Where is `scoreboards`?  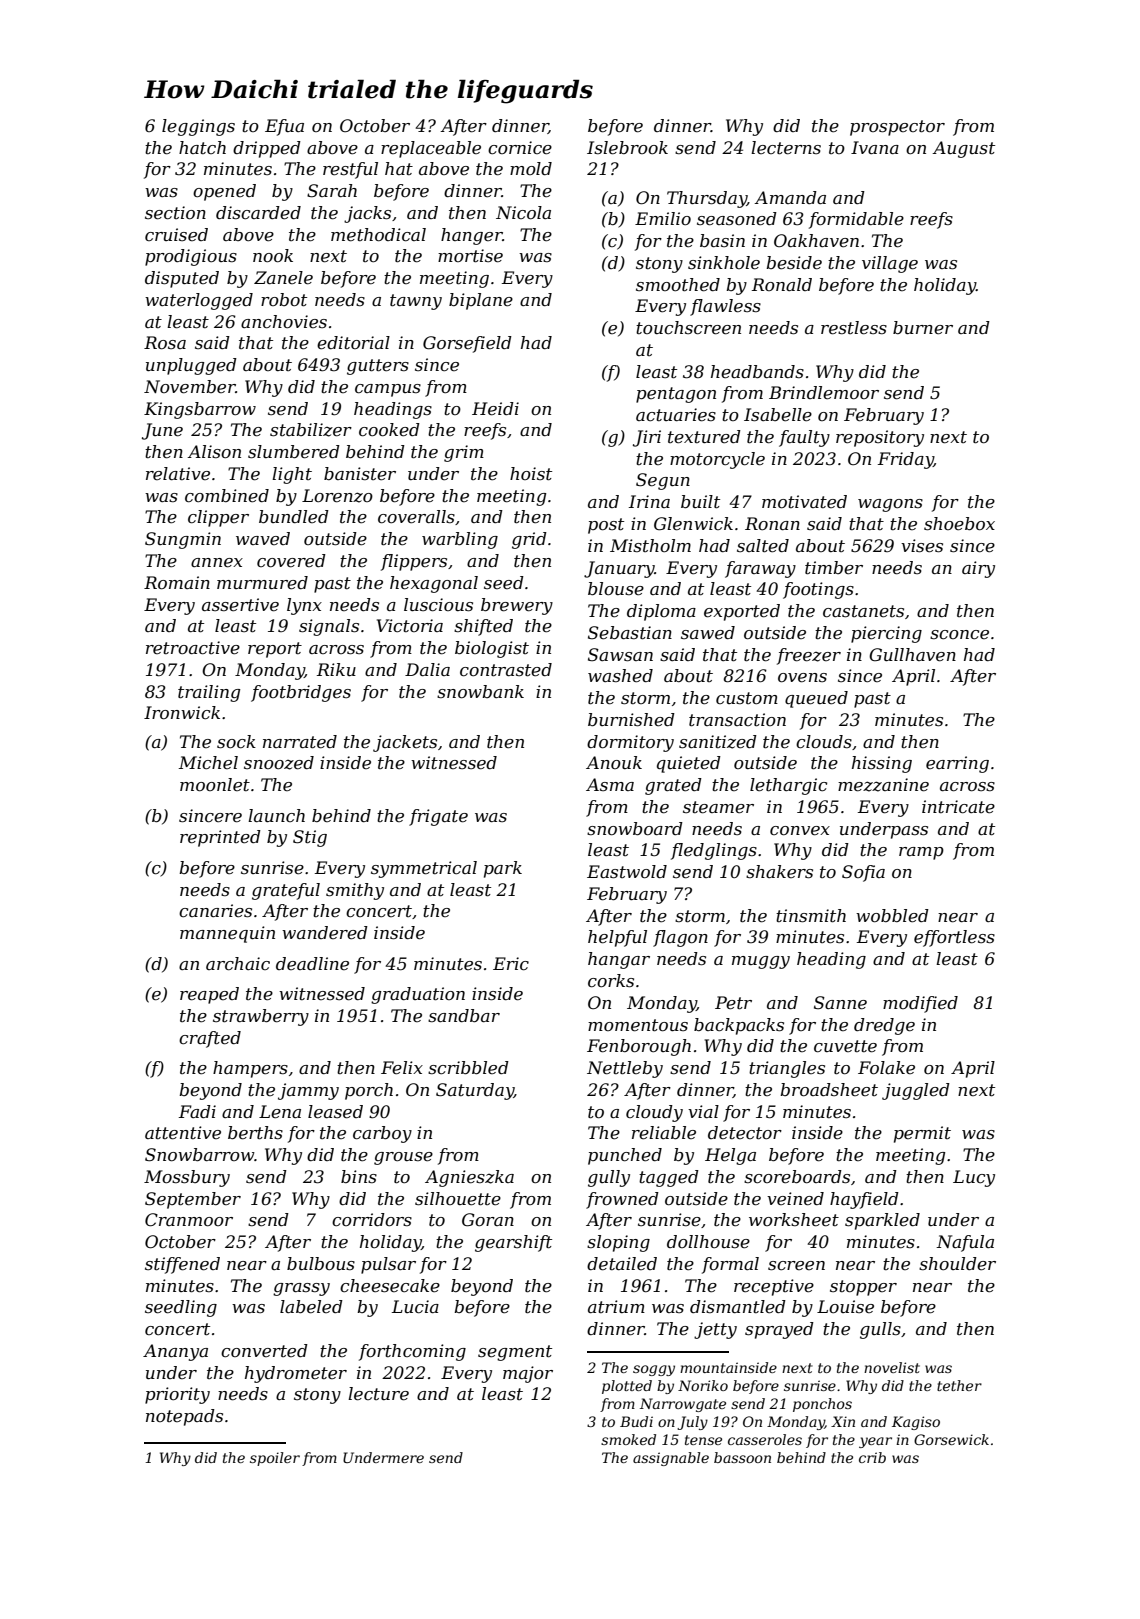
scoreboards is located at coordinates (797, 1177).
